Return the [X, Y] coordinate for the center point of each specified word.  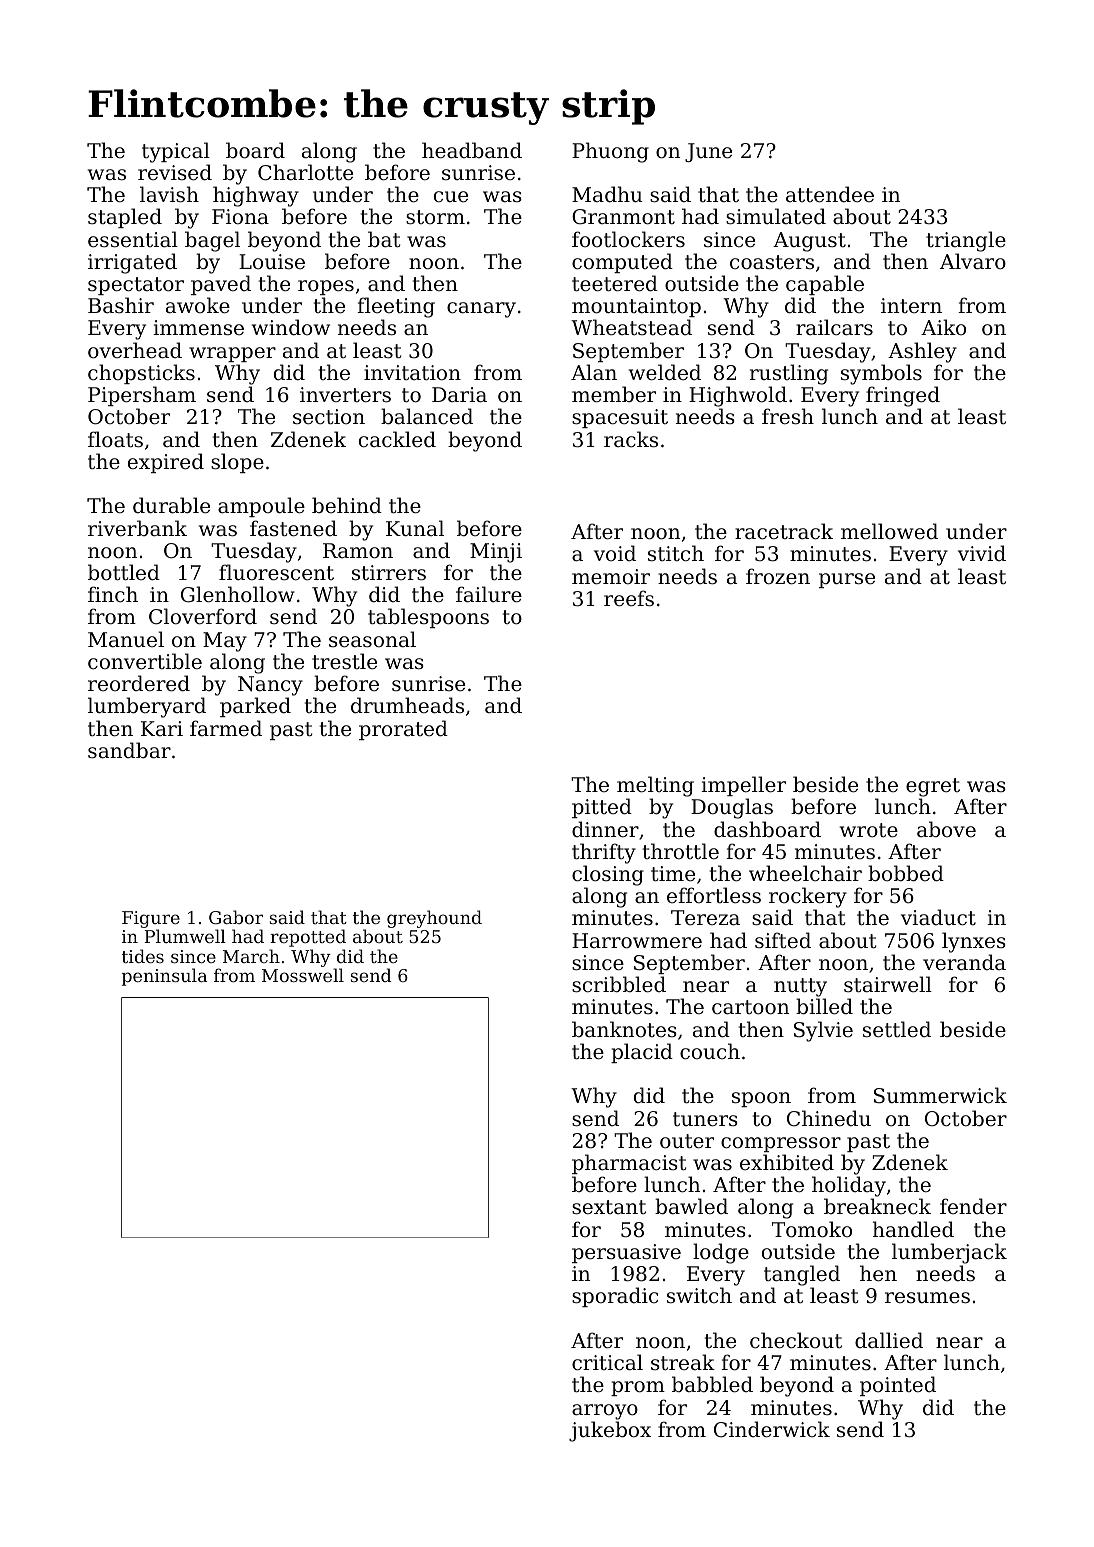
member [614, 394]
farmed [226, 728]
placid [642, 1053]
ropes [326, 287]
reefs [629, 598]
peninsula [164, 977]
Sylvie [823, 1031]
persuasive [626, 1253]
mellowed [889, 531]
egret [933, 787]
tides [143, 956]
